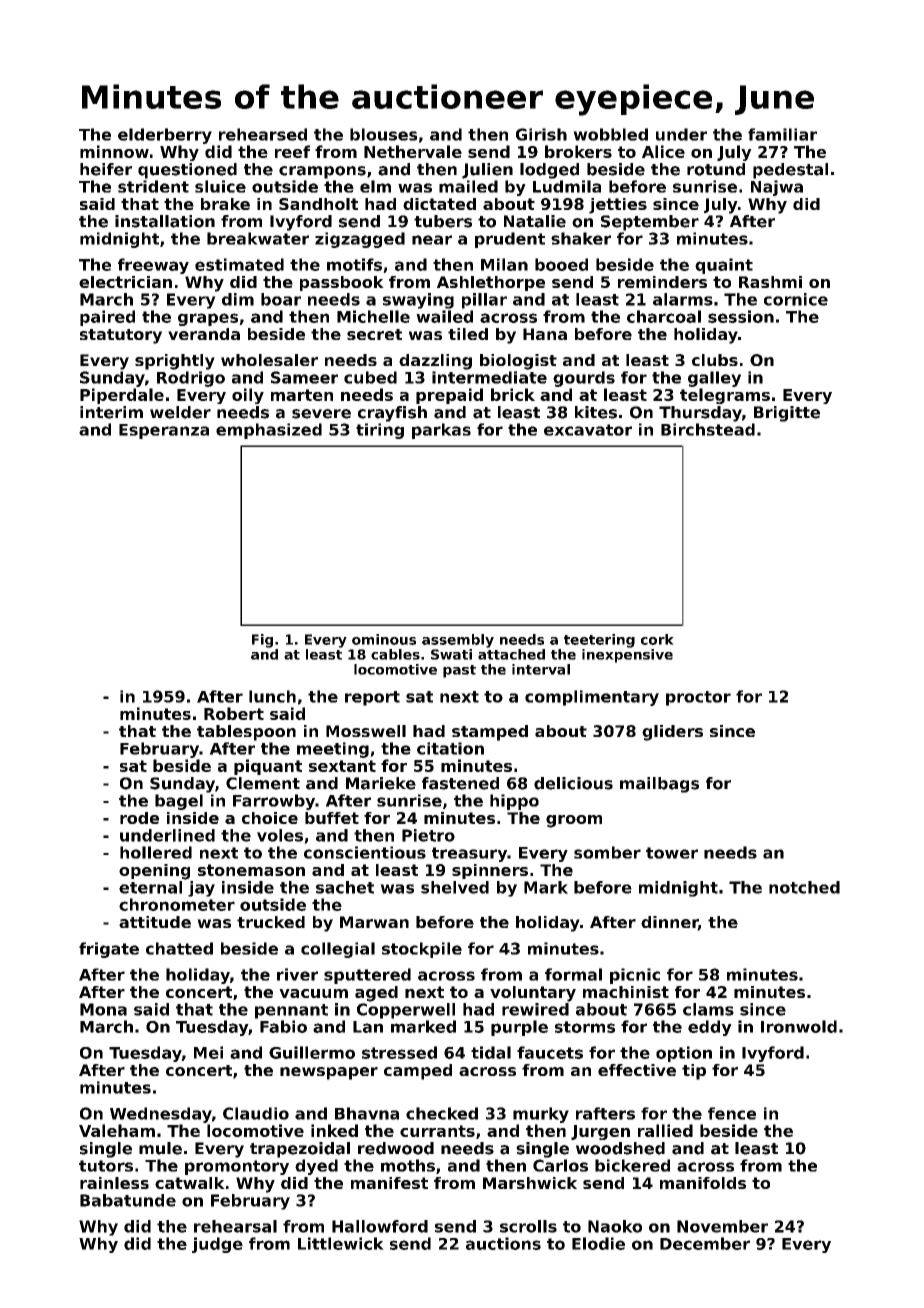  What do you see at coordinates (165, 221) in the image?
I see `installation` at bounding box center [165, 221].
